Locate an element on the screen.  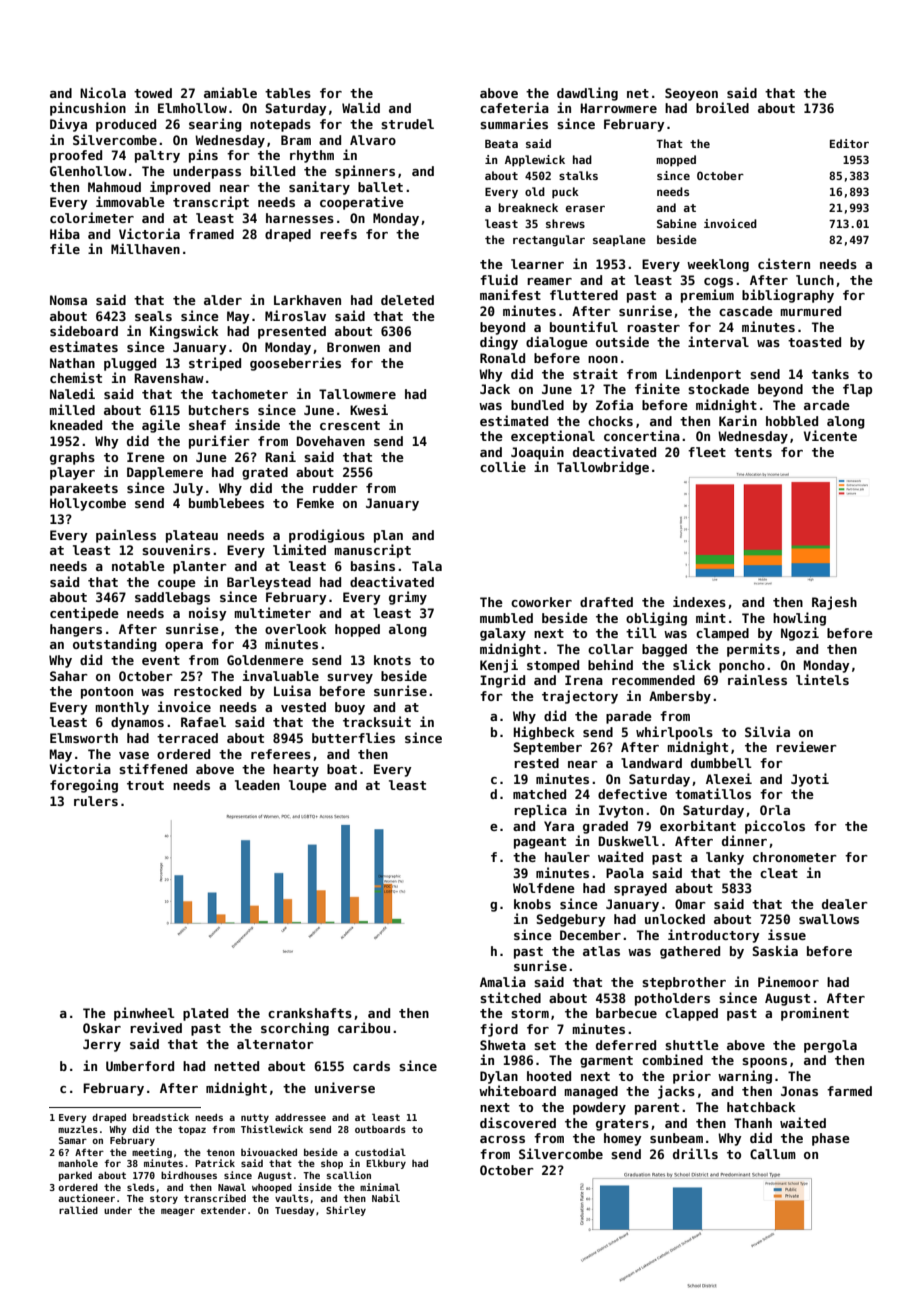
trout is located at coordinates (145, 785).
